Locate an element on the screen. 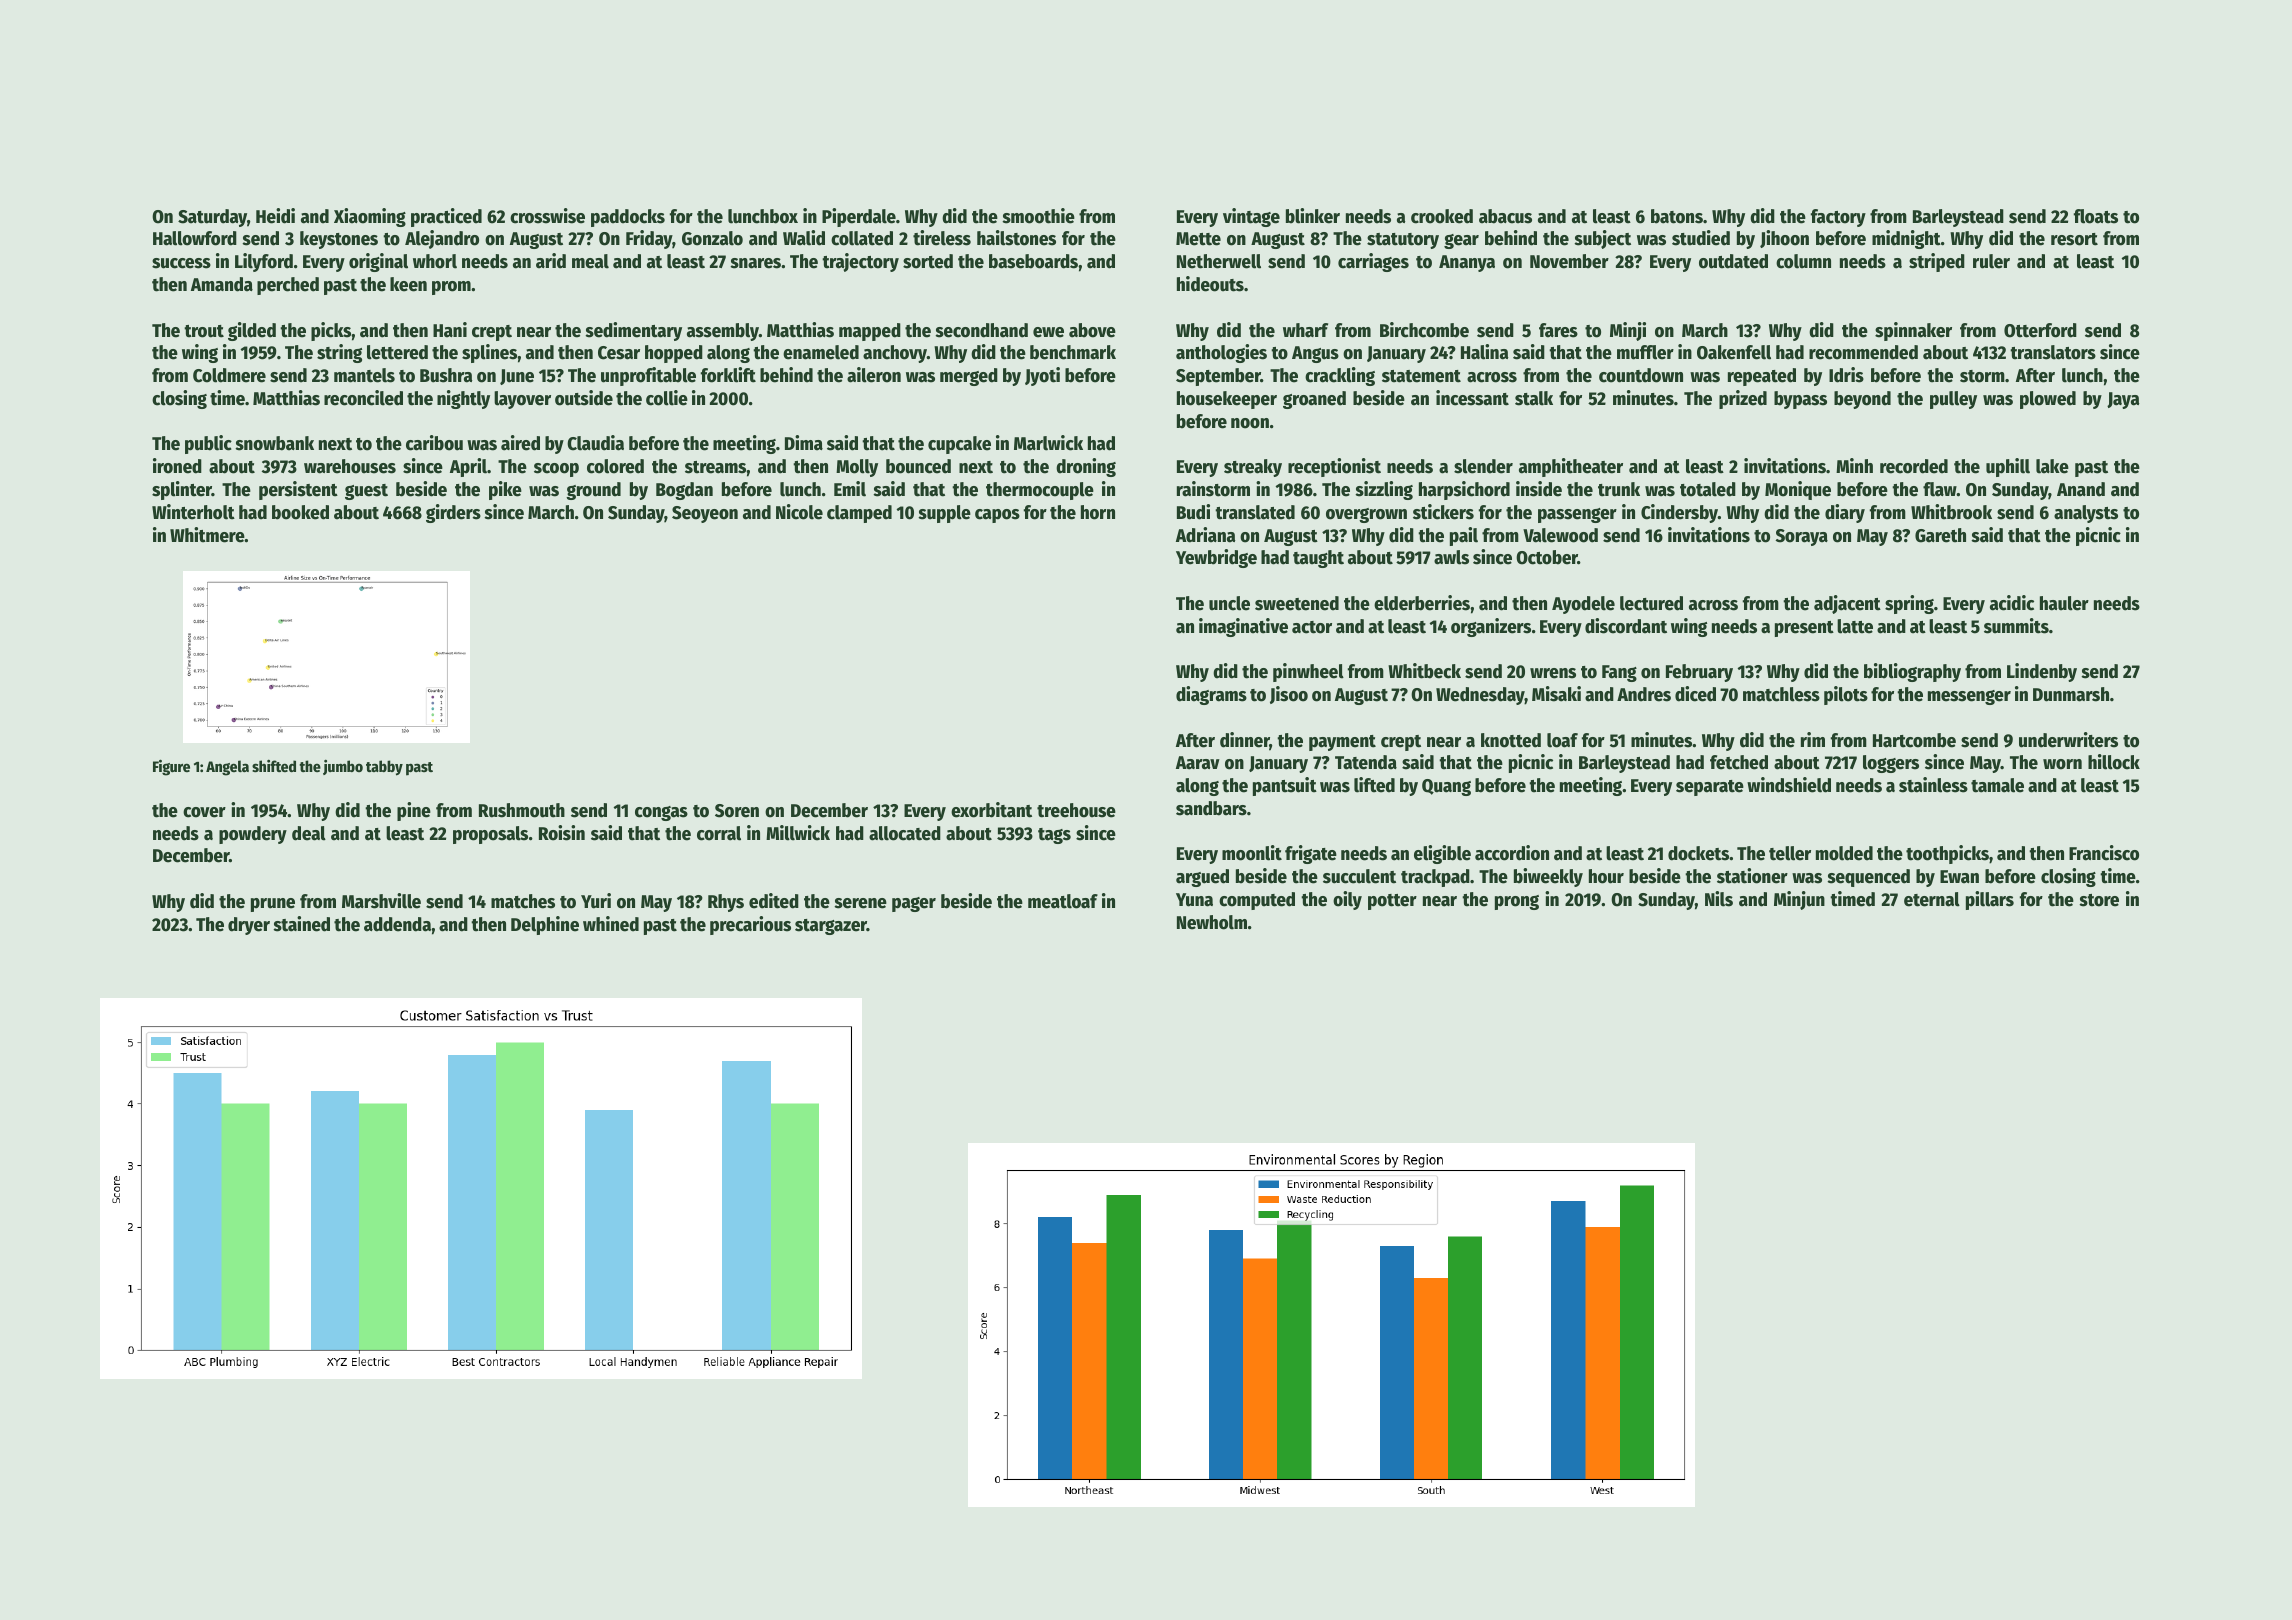  studied is located at coordinates (1701, 238).
